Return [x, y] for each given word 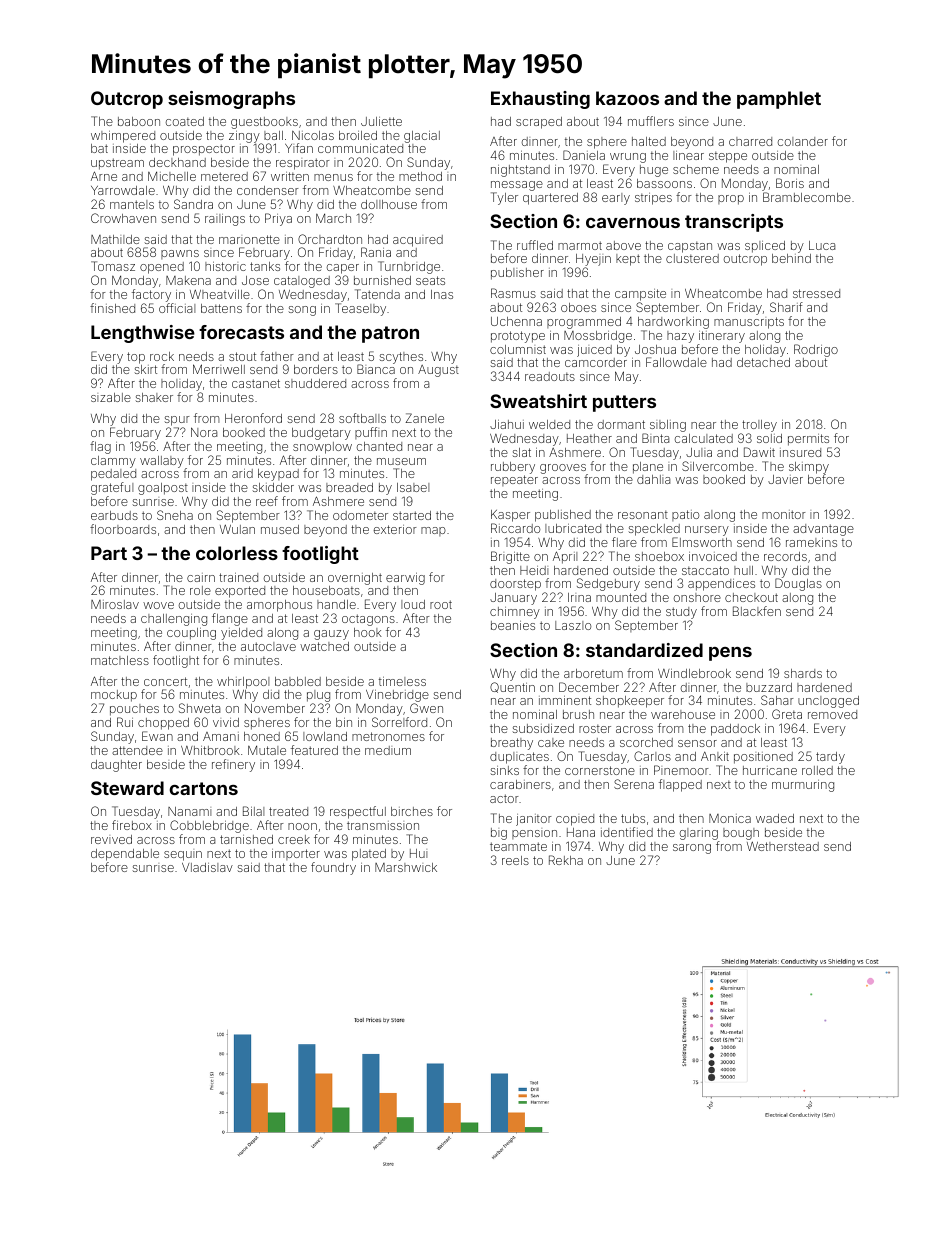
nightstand [520, 171]
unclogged [828, 702]
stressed [816, 293]
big [499, 834]
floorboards [123, 529]
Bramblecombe [807, 197]
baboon [139, 121]
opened [162, 268]
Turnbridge [409, 267]
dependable [125, 855]
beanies [513, 625]
